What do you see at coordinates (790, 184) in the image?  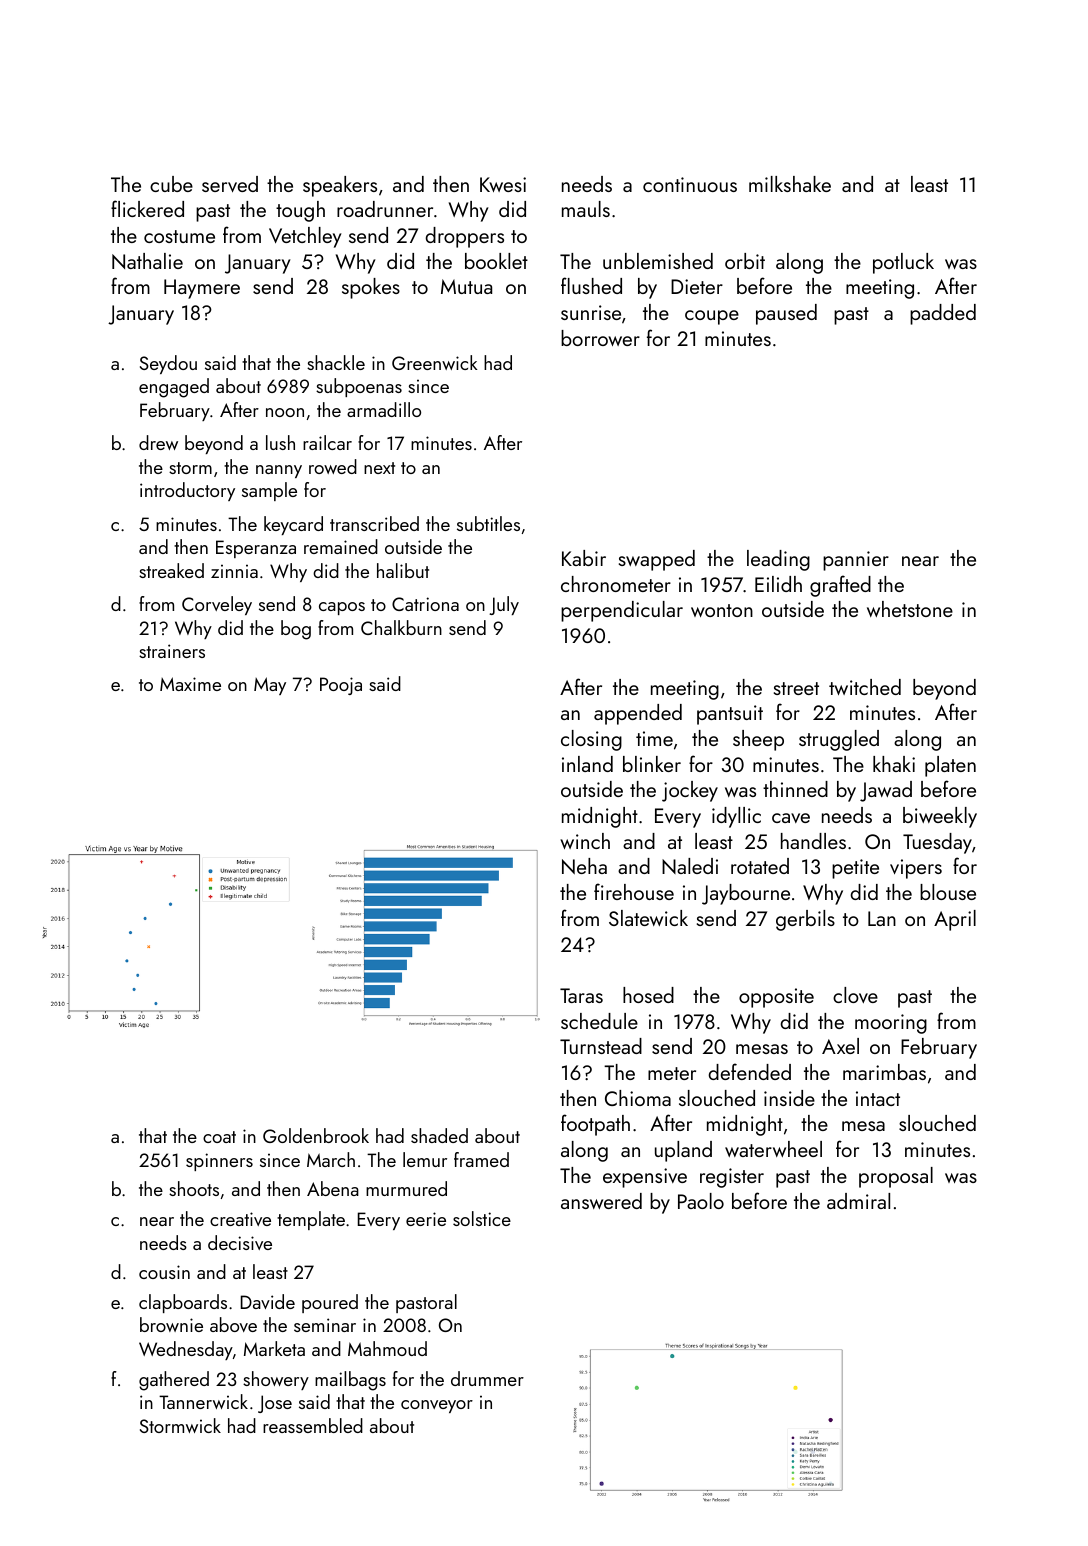 I see `milkshake` at bounding box center [790, 184].
